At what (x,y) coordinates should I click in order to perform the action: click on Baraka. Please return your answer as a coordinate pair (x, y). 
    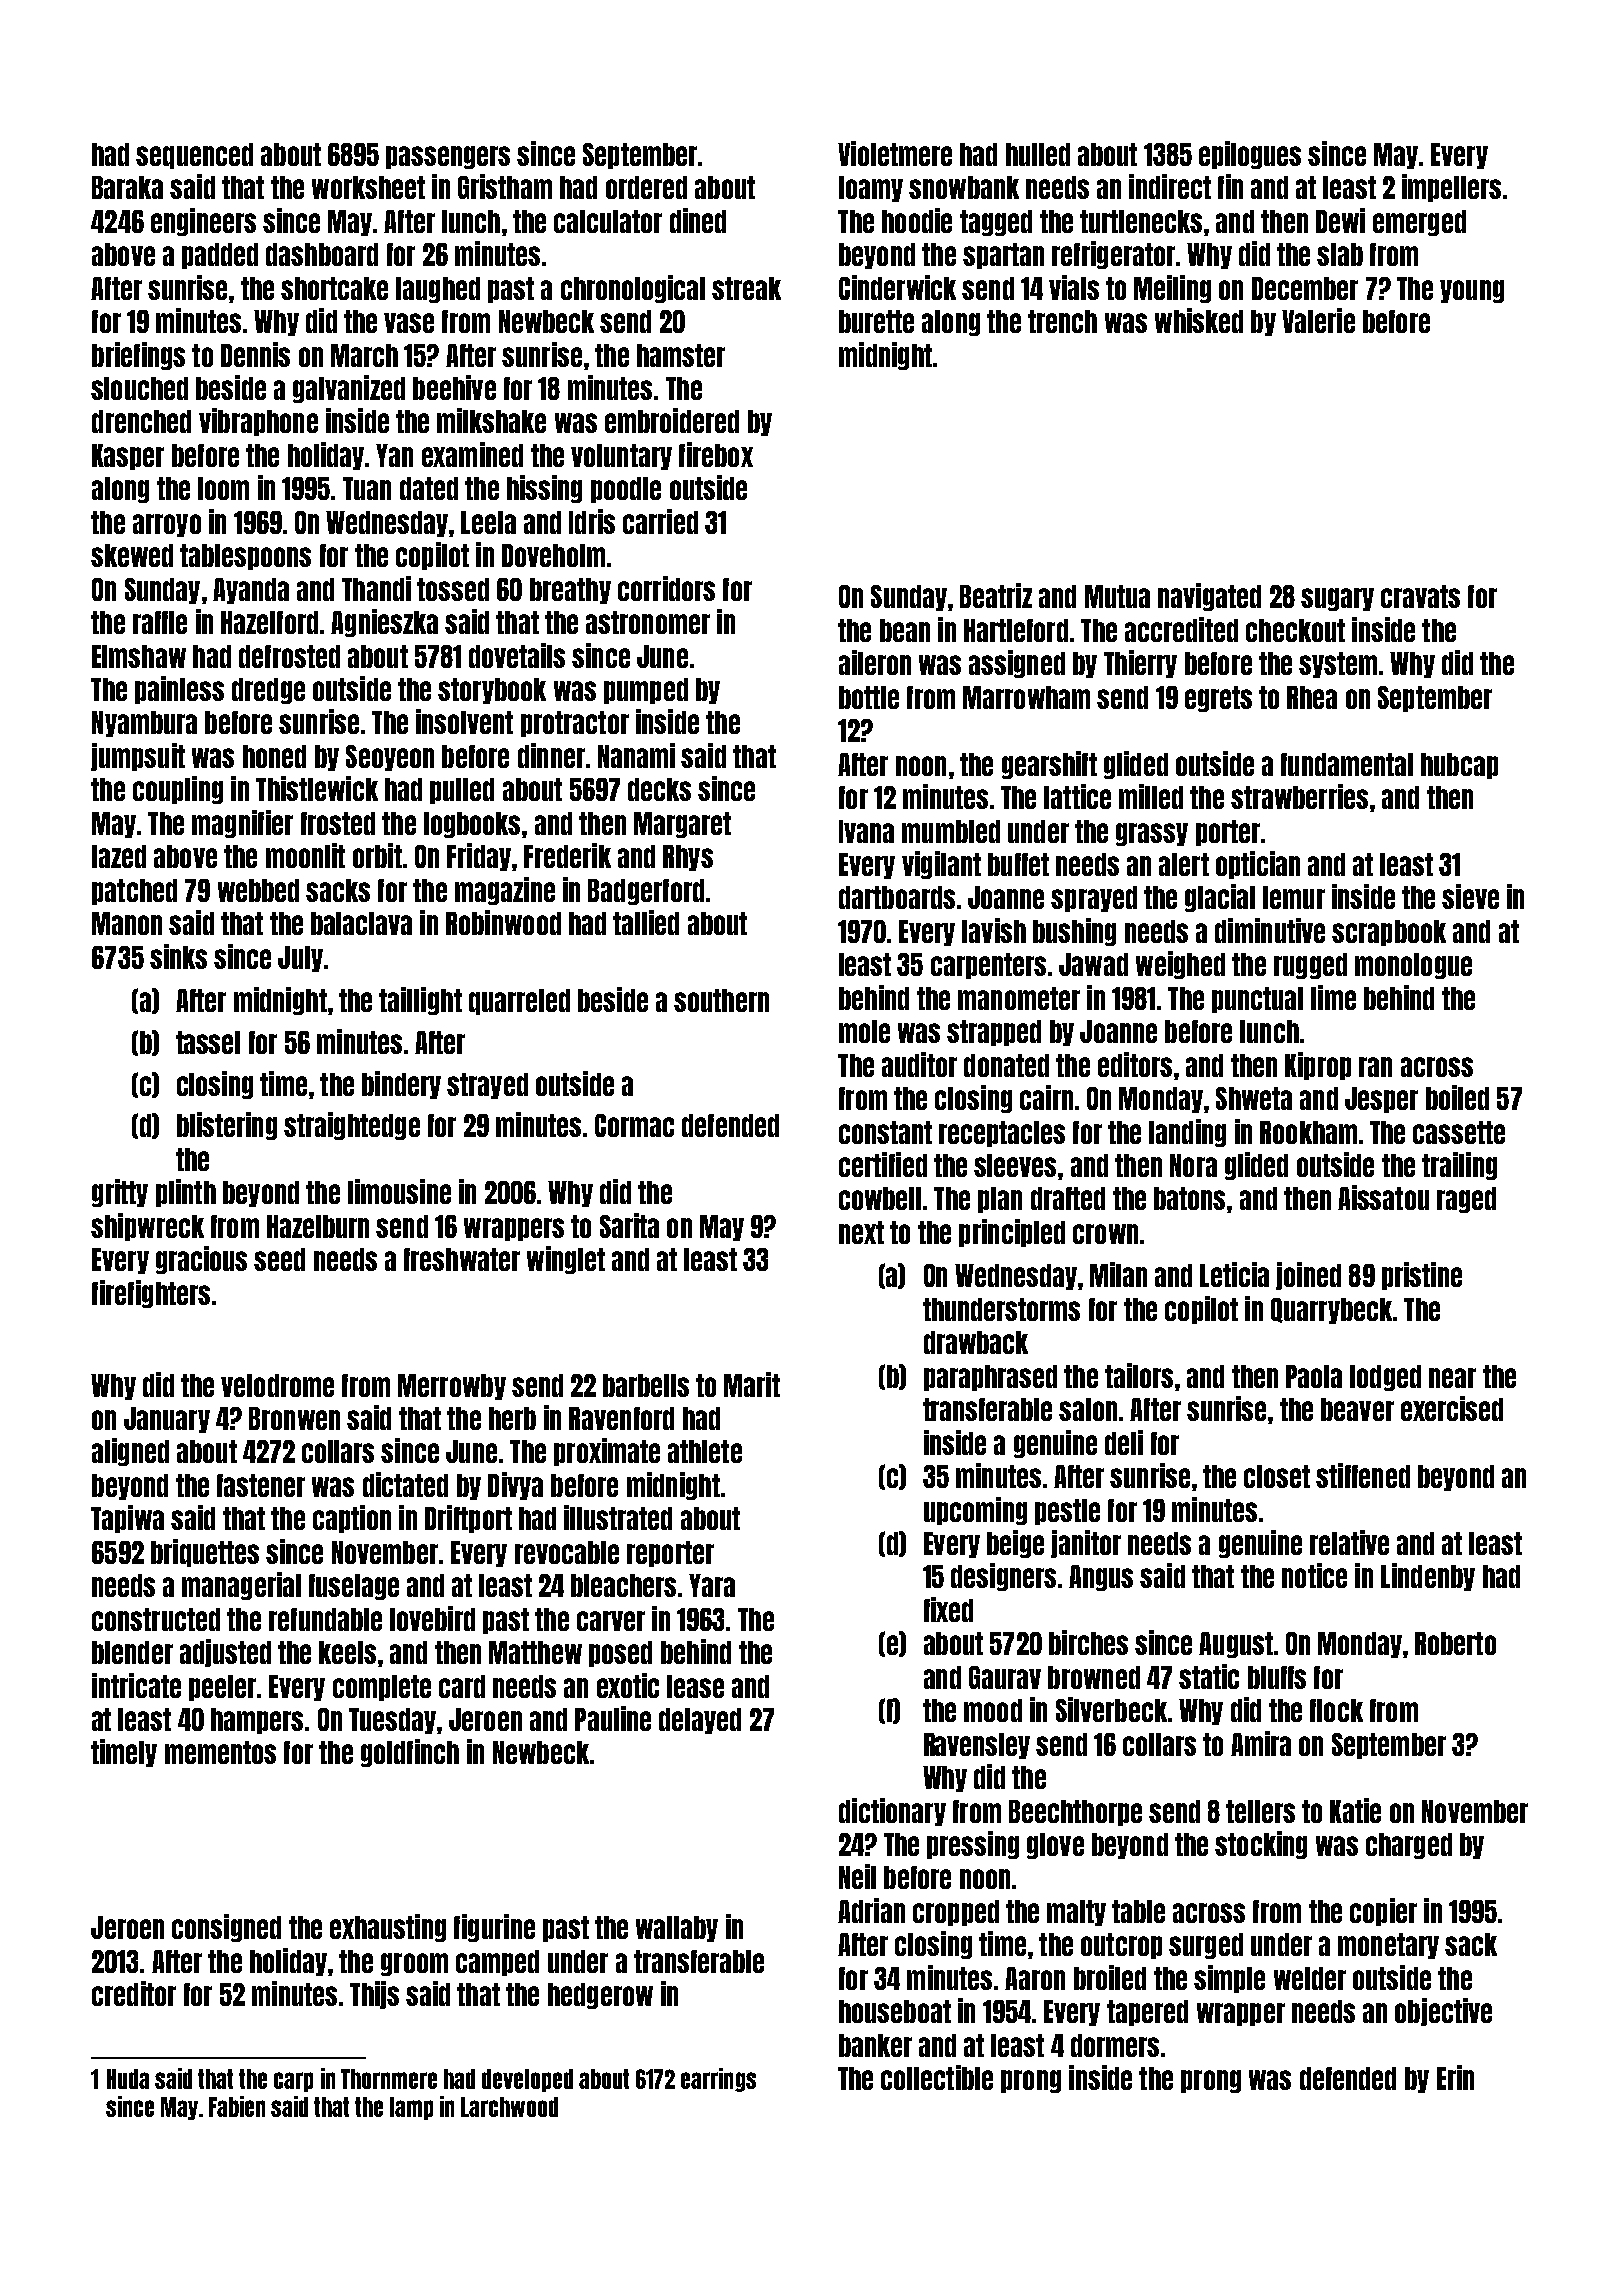
    Looking at the image, I should click on (127, 187).
